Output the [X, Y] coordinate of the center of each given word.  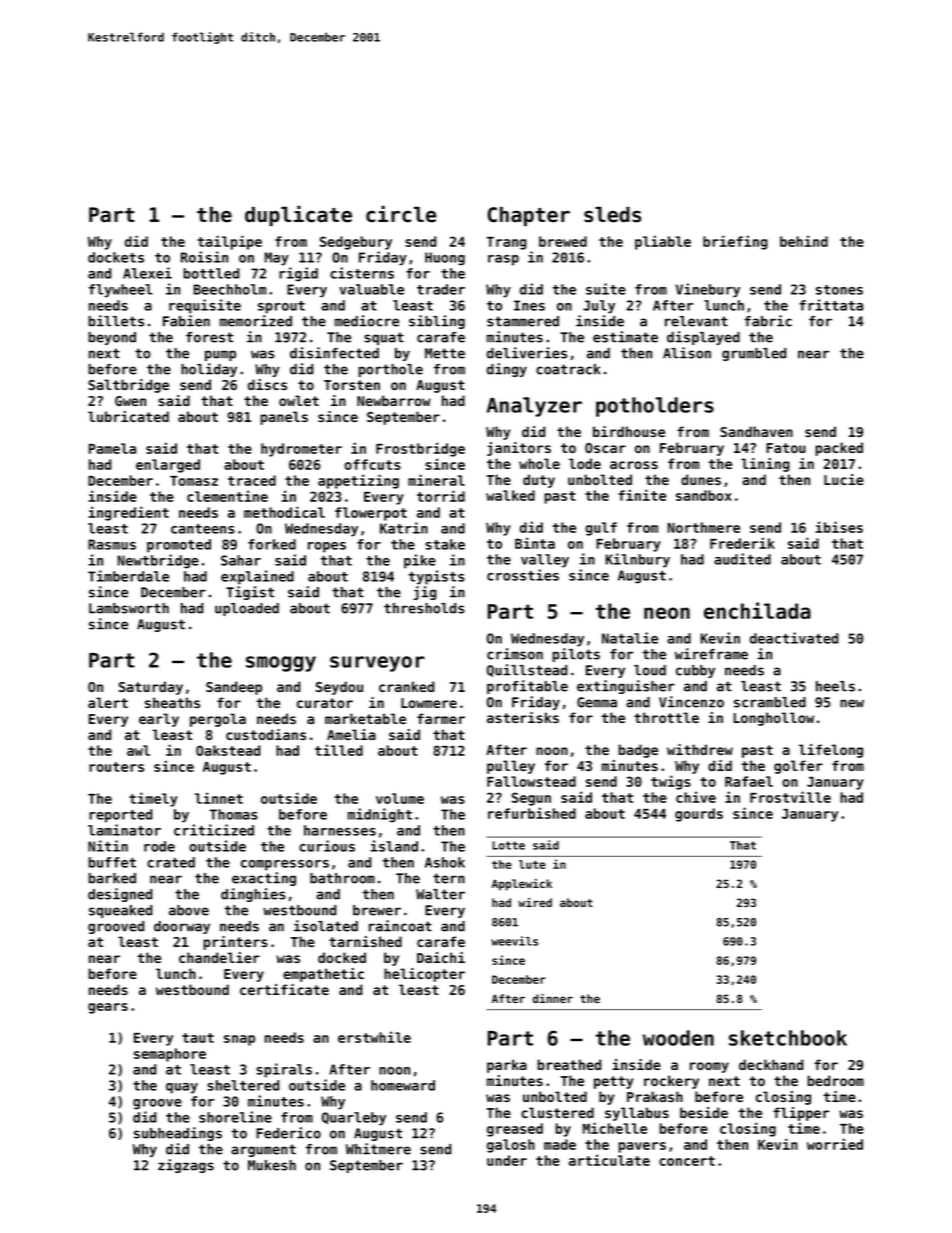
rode [159, 846]
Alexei [147, 273]
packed [839, 449]
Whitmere [378, 1149]
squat [384, 338]
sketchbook [788, 1038]
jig [425, 593]
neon [667, 613]
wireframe [711, 654]
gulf [601, 529]
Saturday [151, 688]
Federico [288, 1133]
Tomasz [194, 481]
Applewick [522, 885]
